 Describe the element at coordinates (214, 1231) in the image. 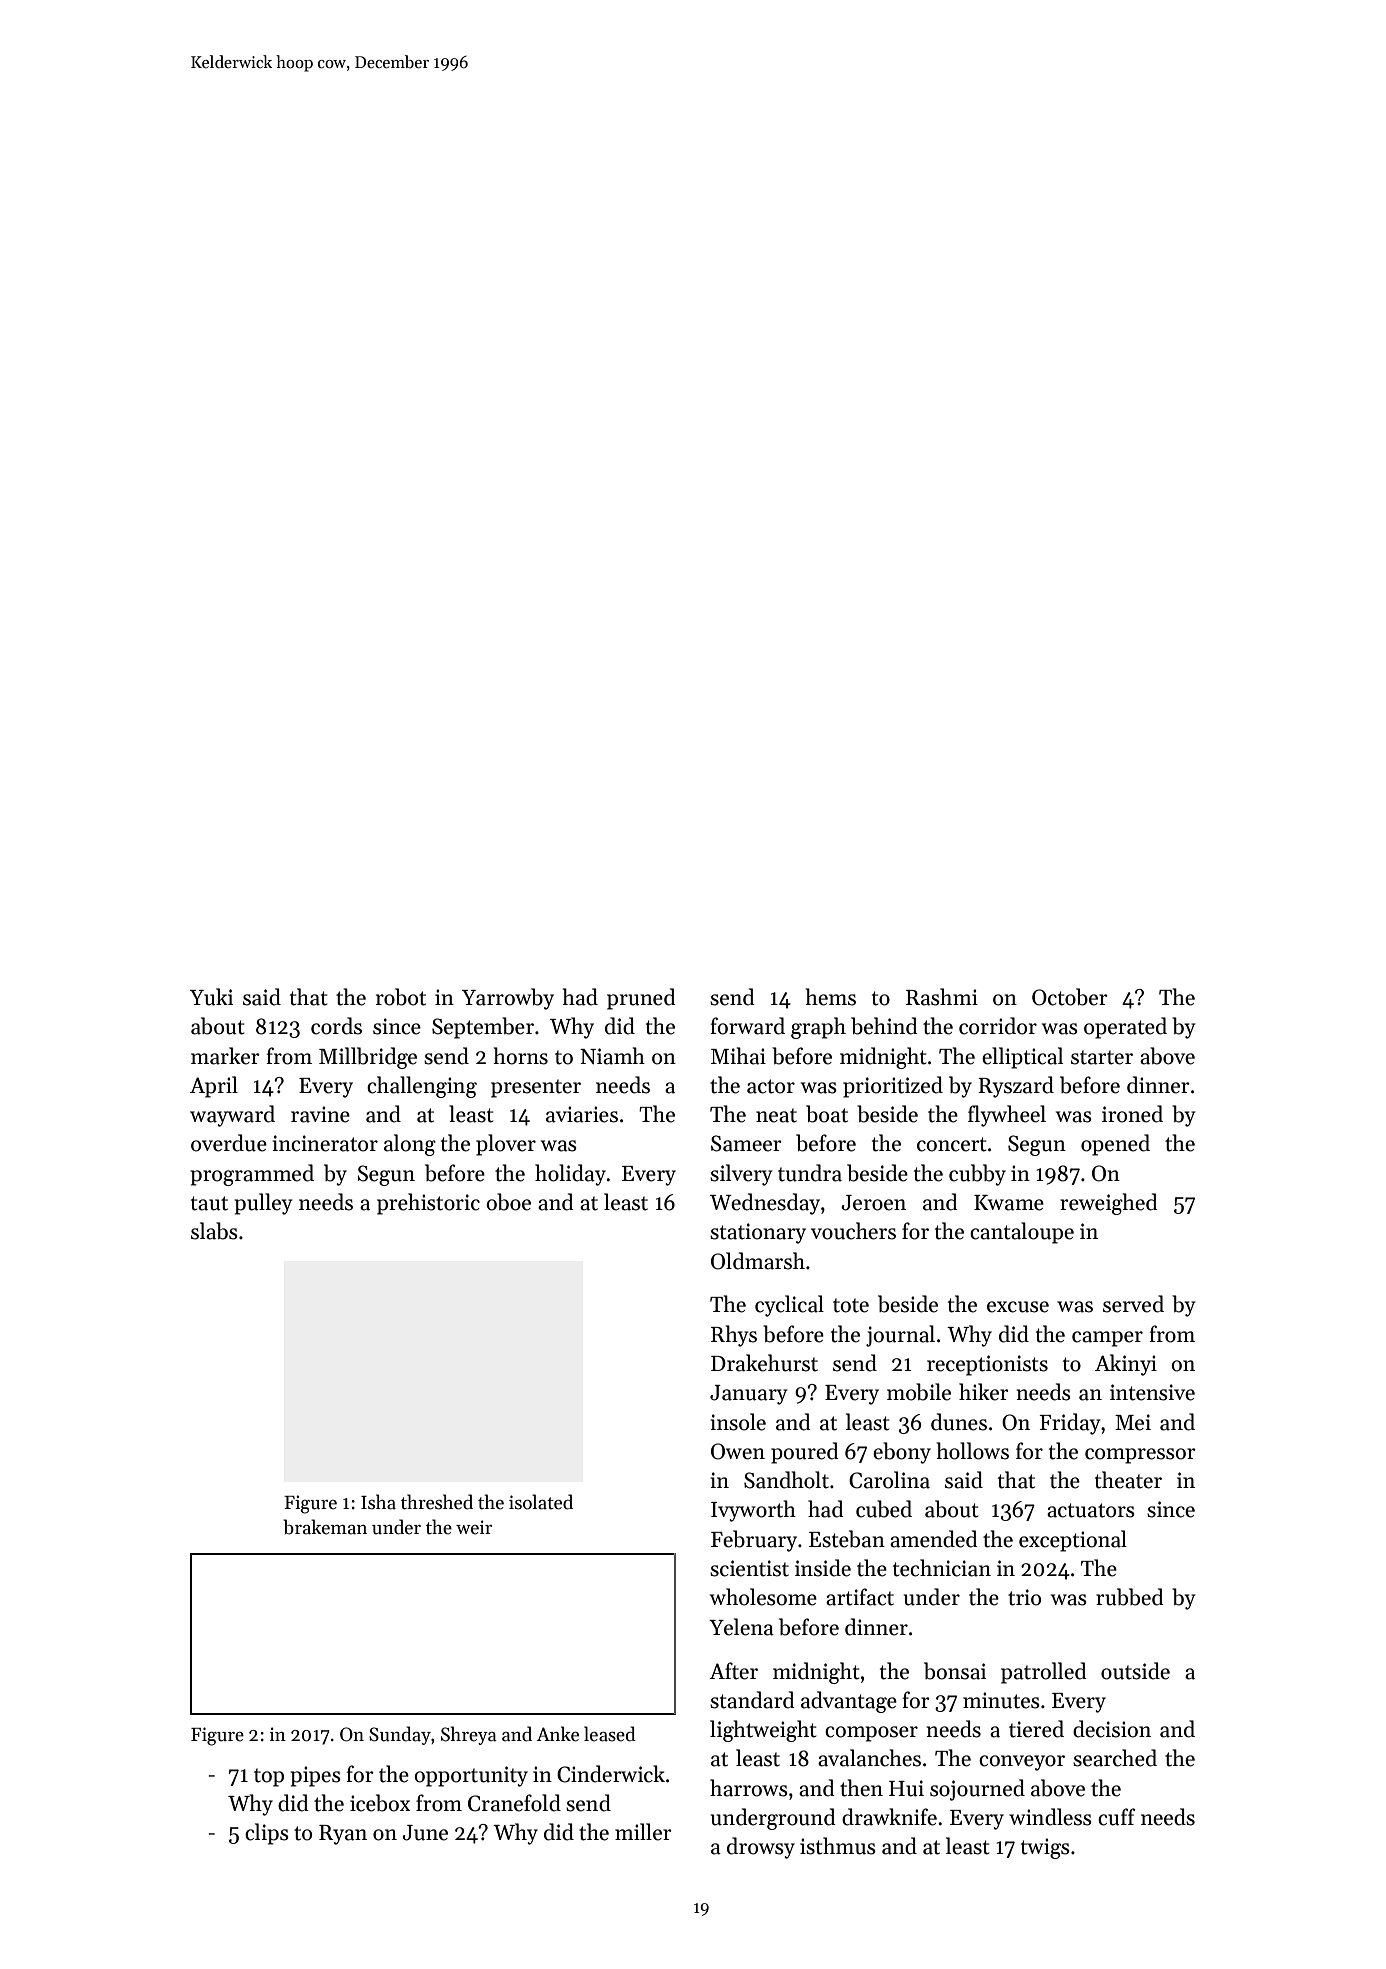

I see `slabs` at that location.
